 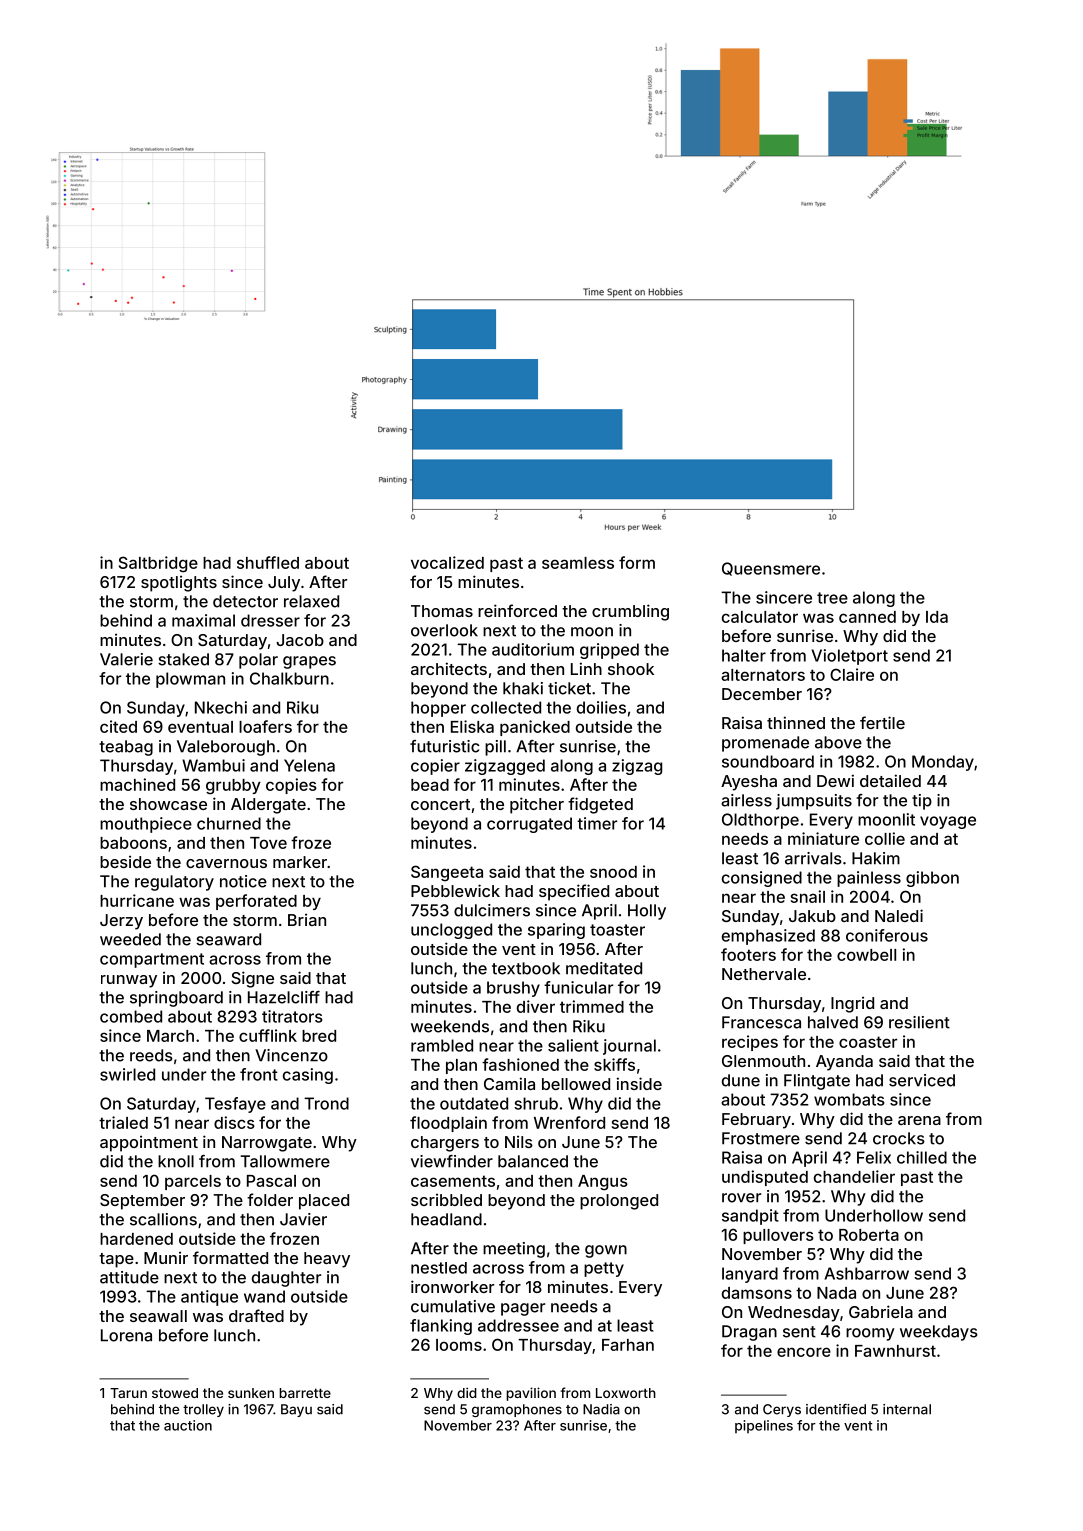 I want to click on auction, so click(x=188, y=1425).
